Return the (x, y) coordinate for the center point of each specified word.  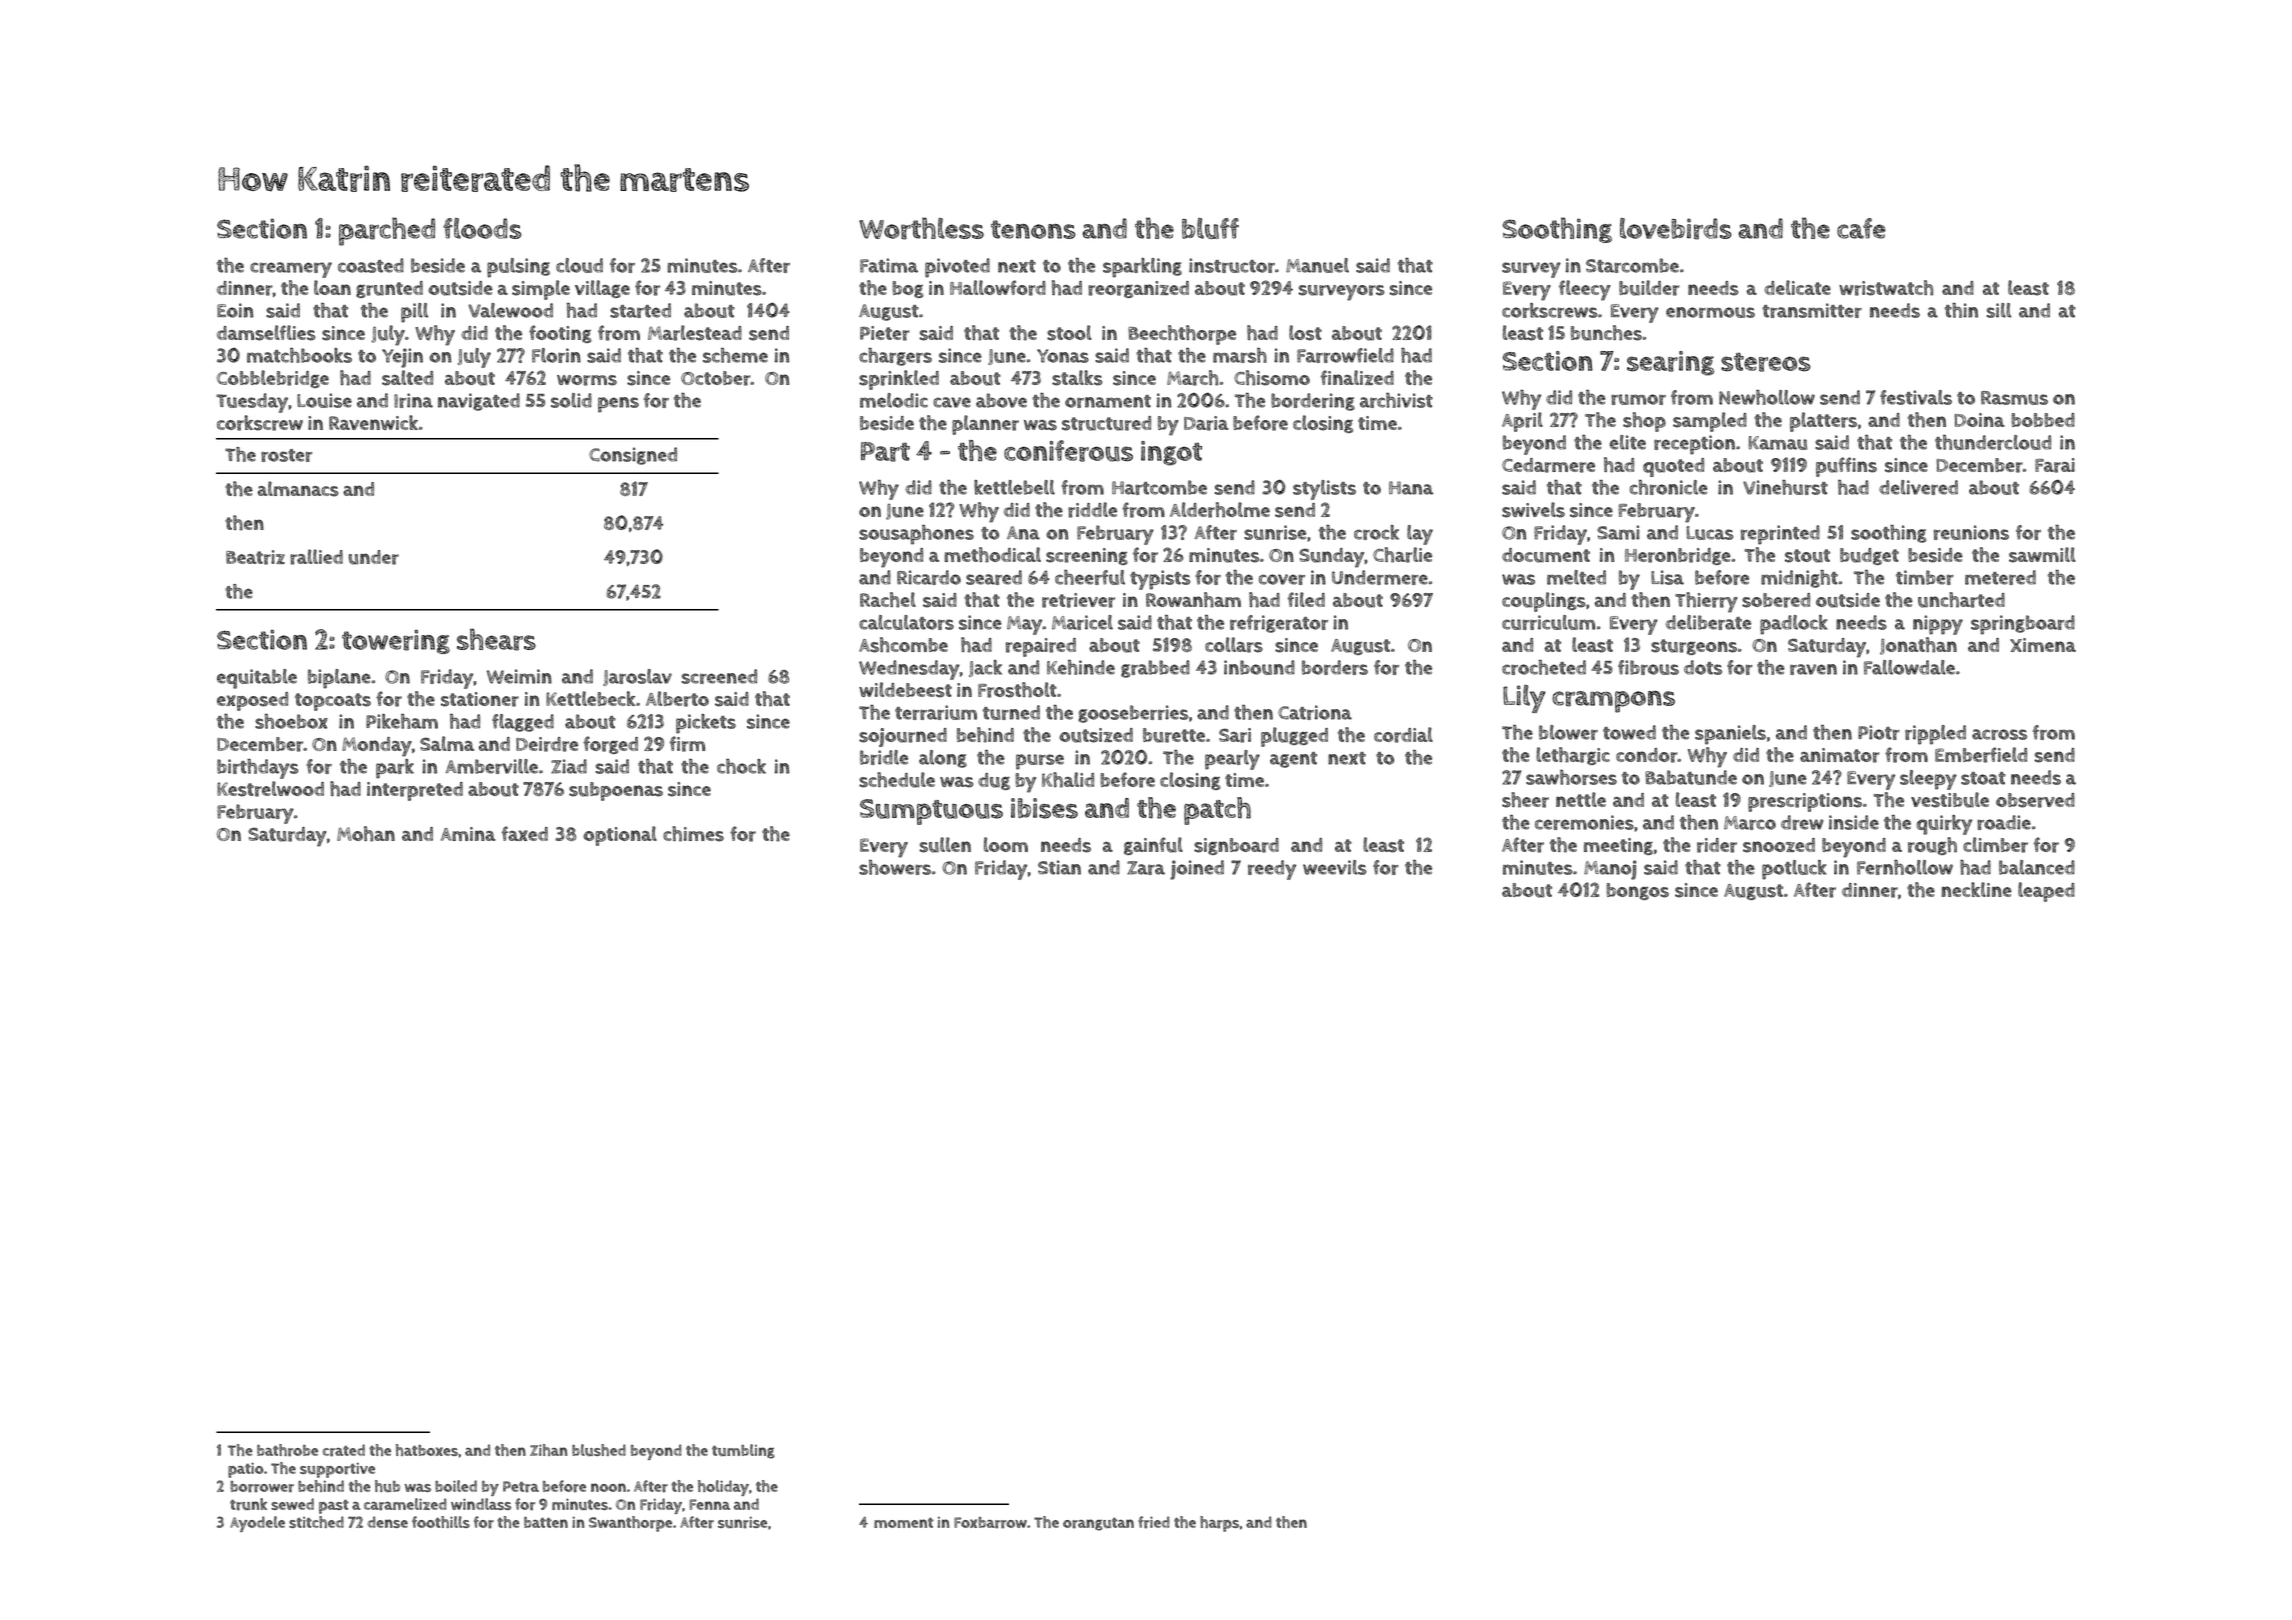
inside (1854, 822)
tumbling (743, 1451)
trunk (248, 1504)
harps (1219, 1524)
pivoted (957, 268)
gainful (1153, 846)
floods (482, 228)
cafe (1861, 228)
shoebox (291, 721)
